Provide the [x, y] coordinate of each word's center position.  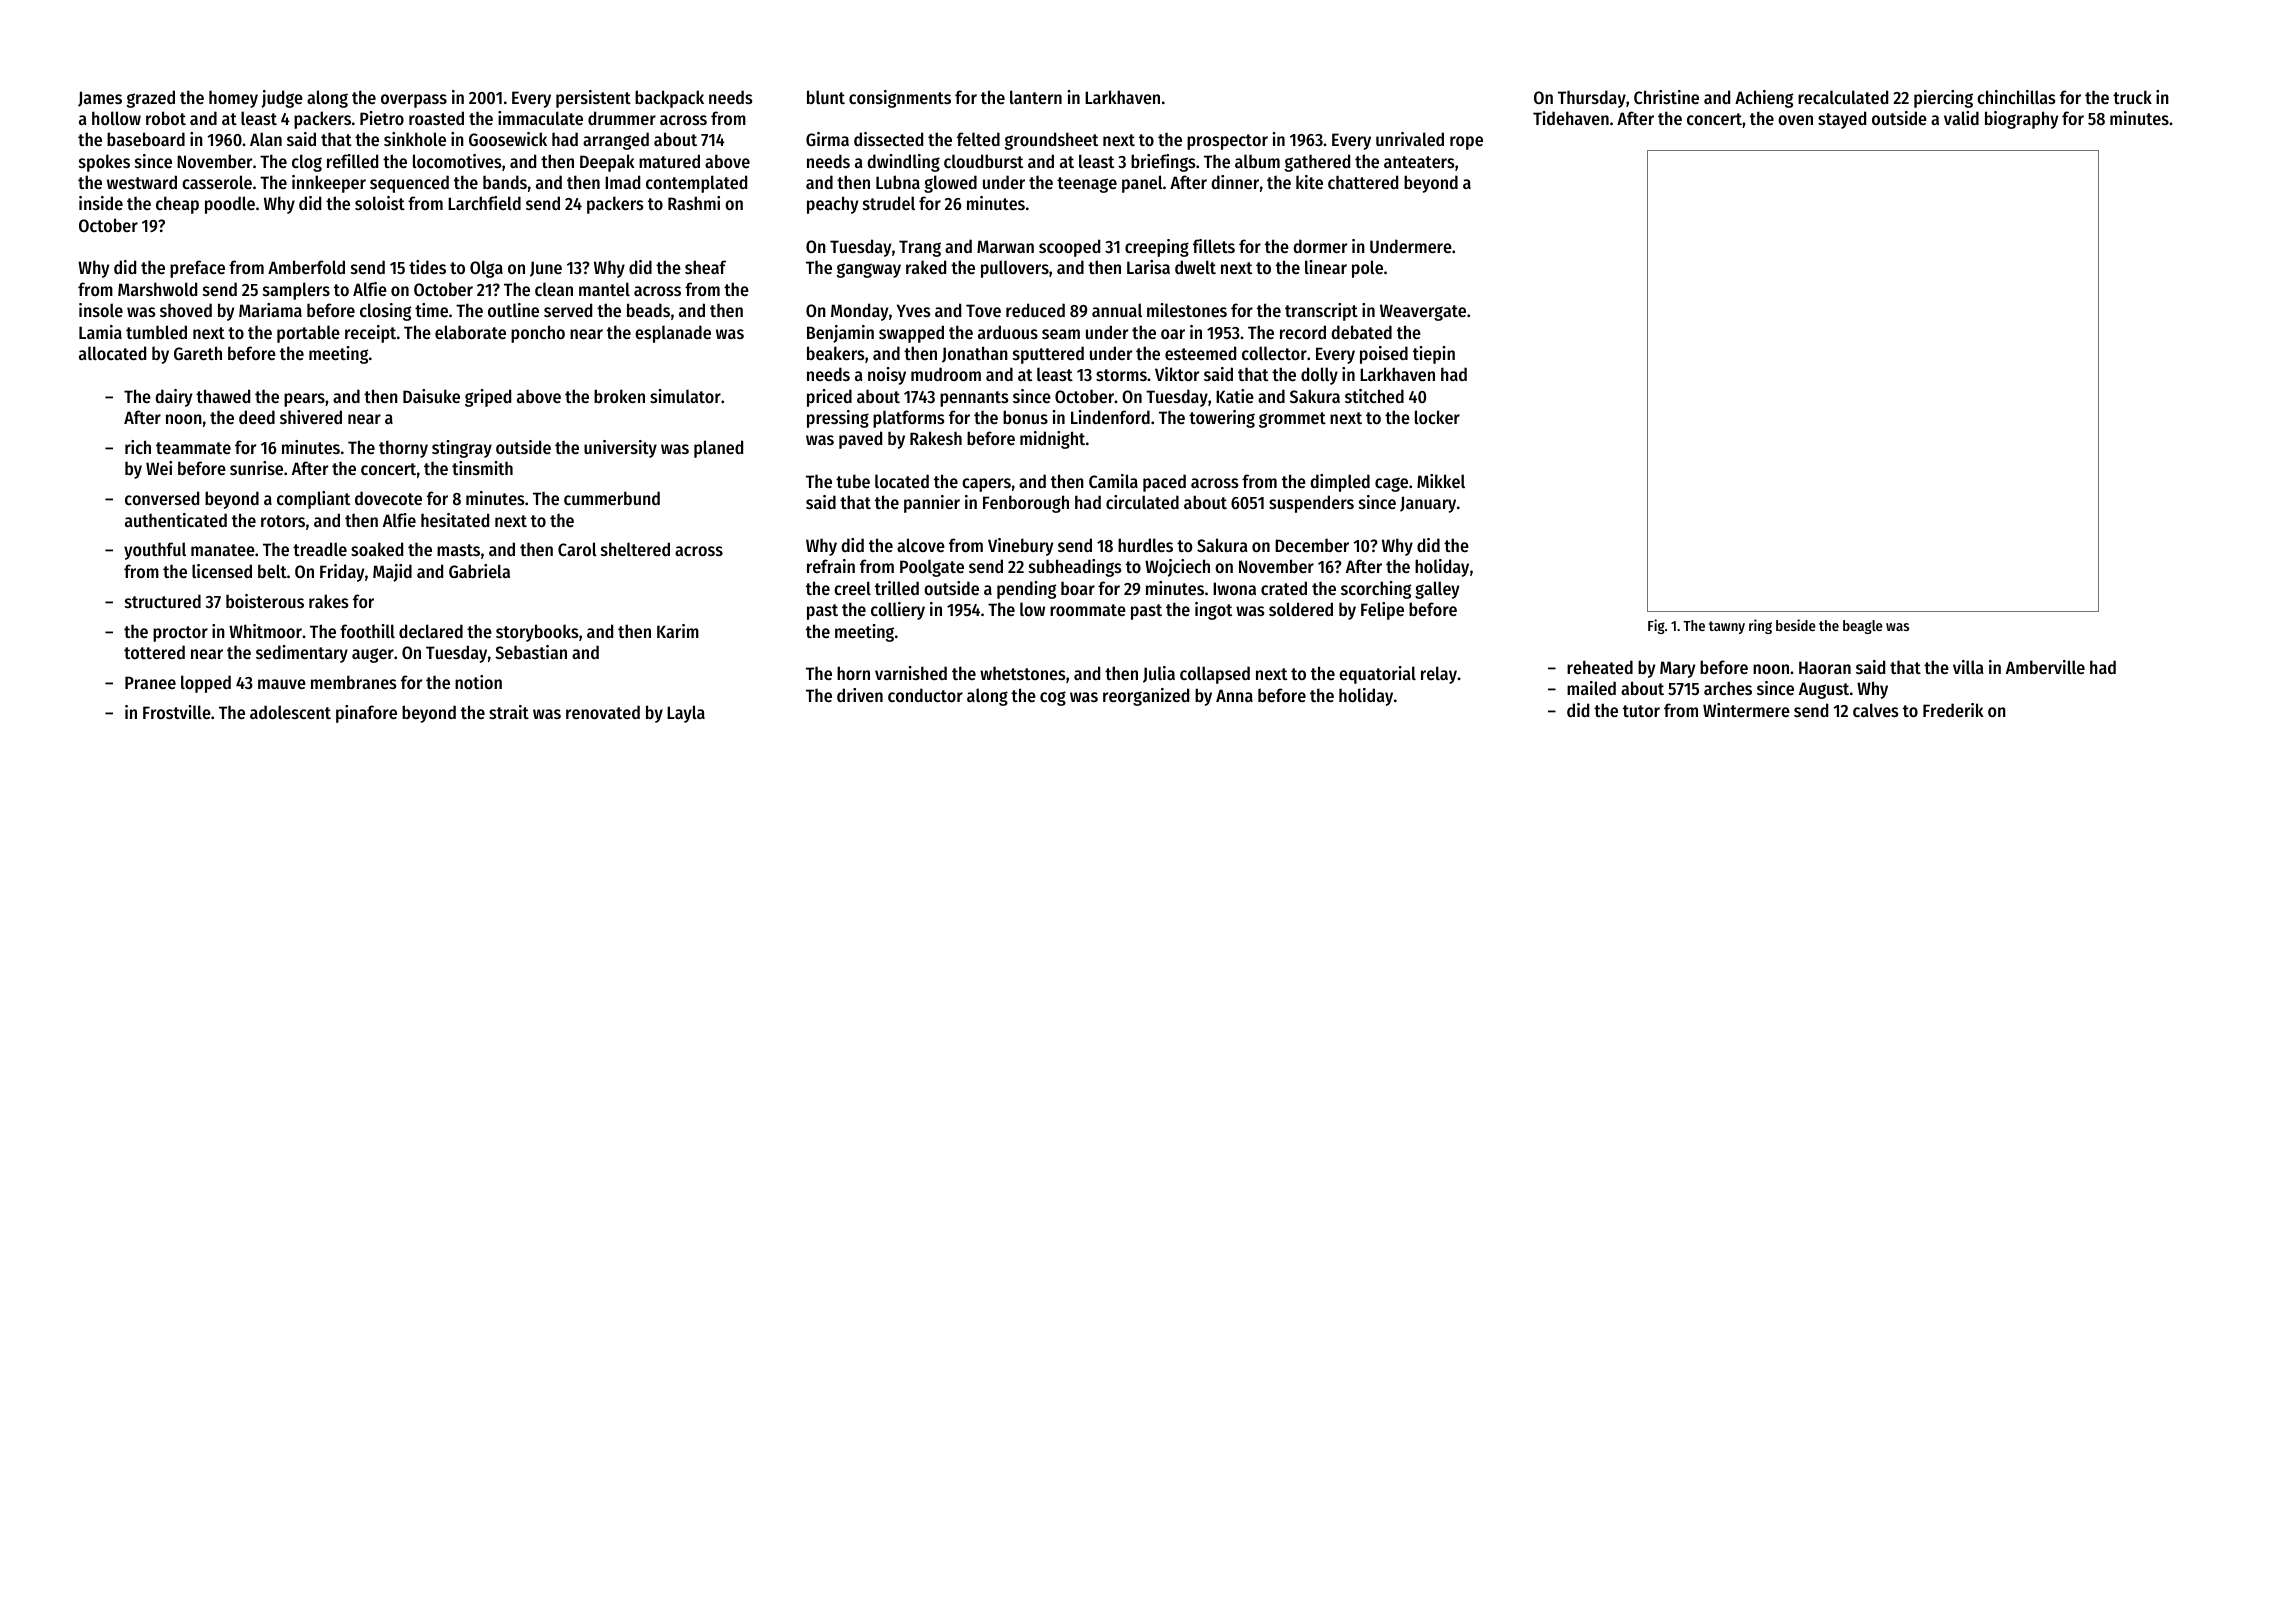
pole [1367, 269]
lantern [1036, 97]
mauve [282, 684]
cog [1053, 698]
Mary [1677, 669]
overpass [414, 101]
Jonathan [975, 354]
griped [488, 398]
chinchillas [2016, 97]
